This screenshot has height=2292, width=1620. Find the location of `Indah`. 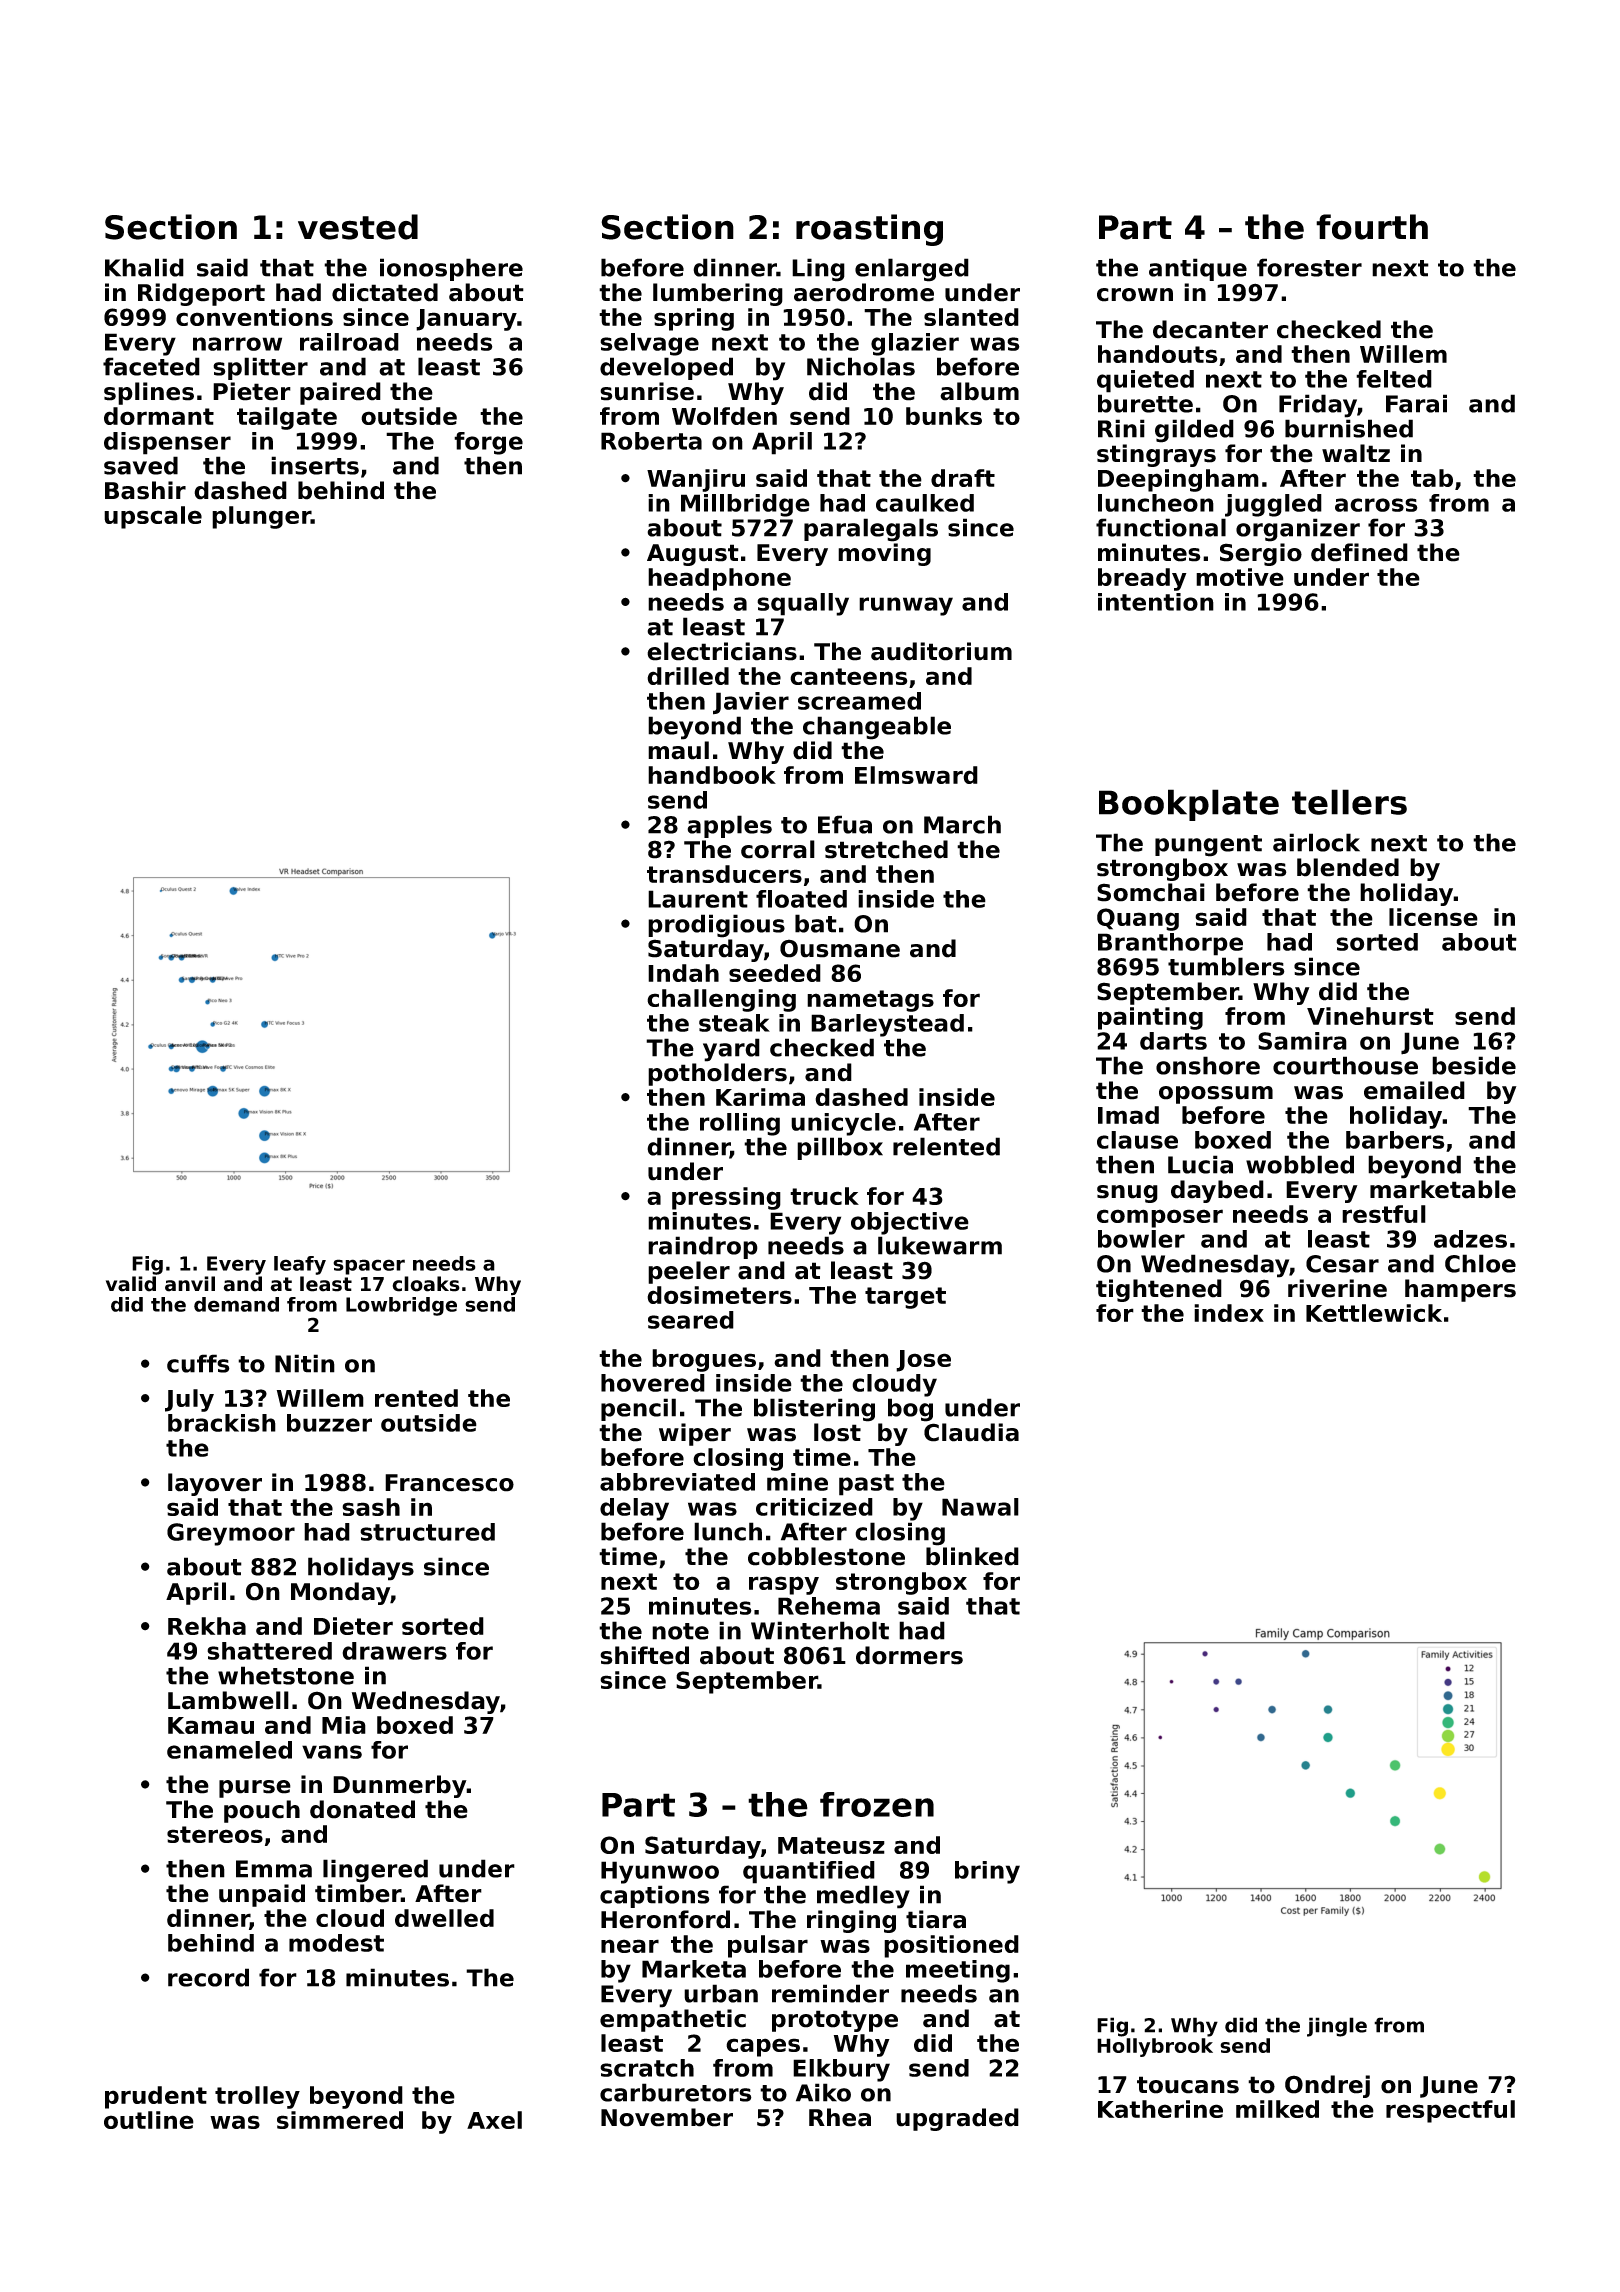

Indah is located at coordinates (683, 973).
